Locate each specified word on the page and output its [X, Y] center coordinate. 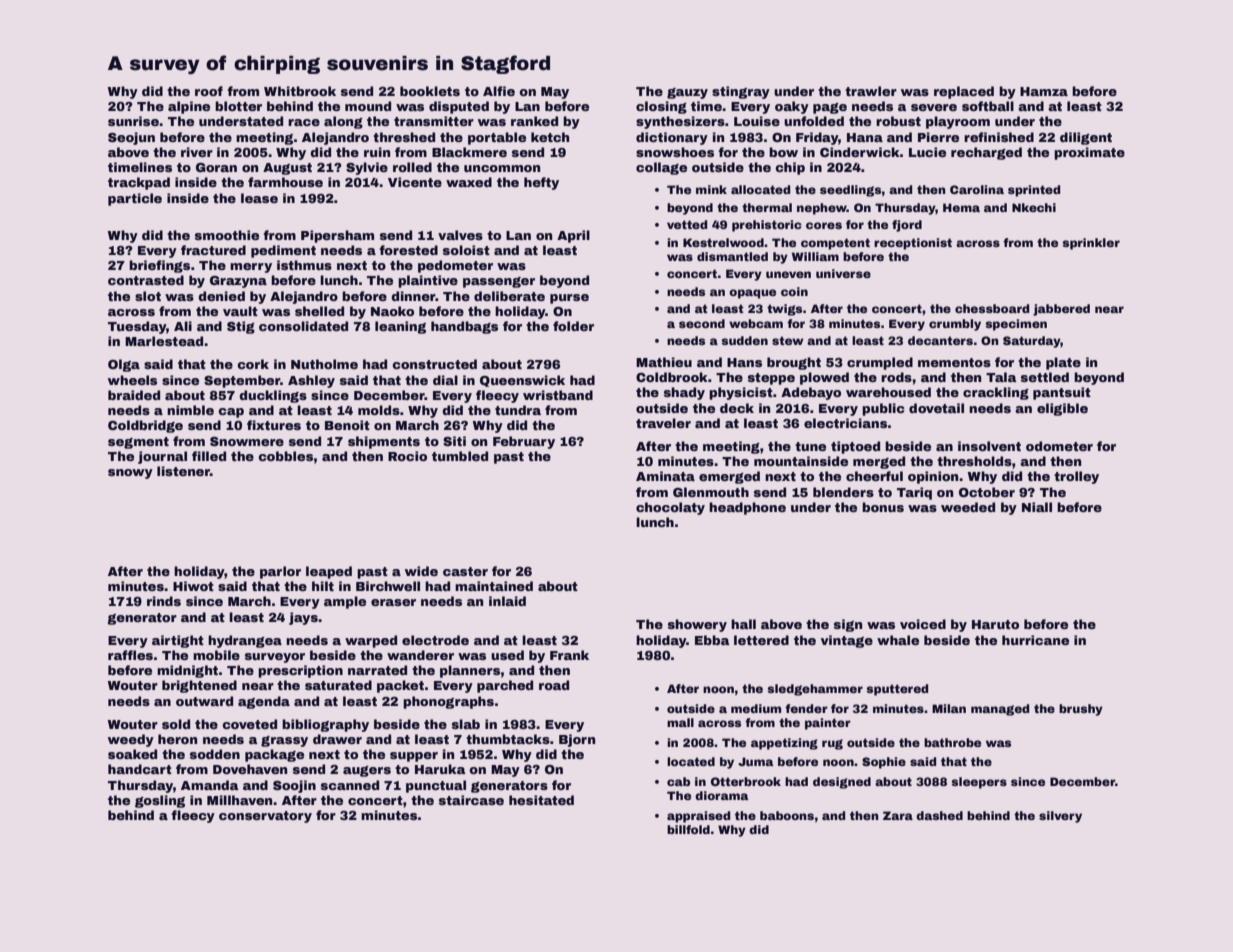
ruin [377, 152]
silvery [1060, 817]
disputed [459, 107]
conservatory [265, 817]
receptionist [913, 244]
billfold [688, 829]
